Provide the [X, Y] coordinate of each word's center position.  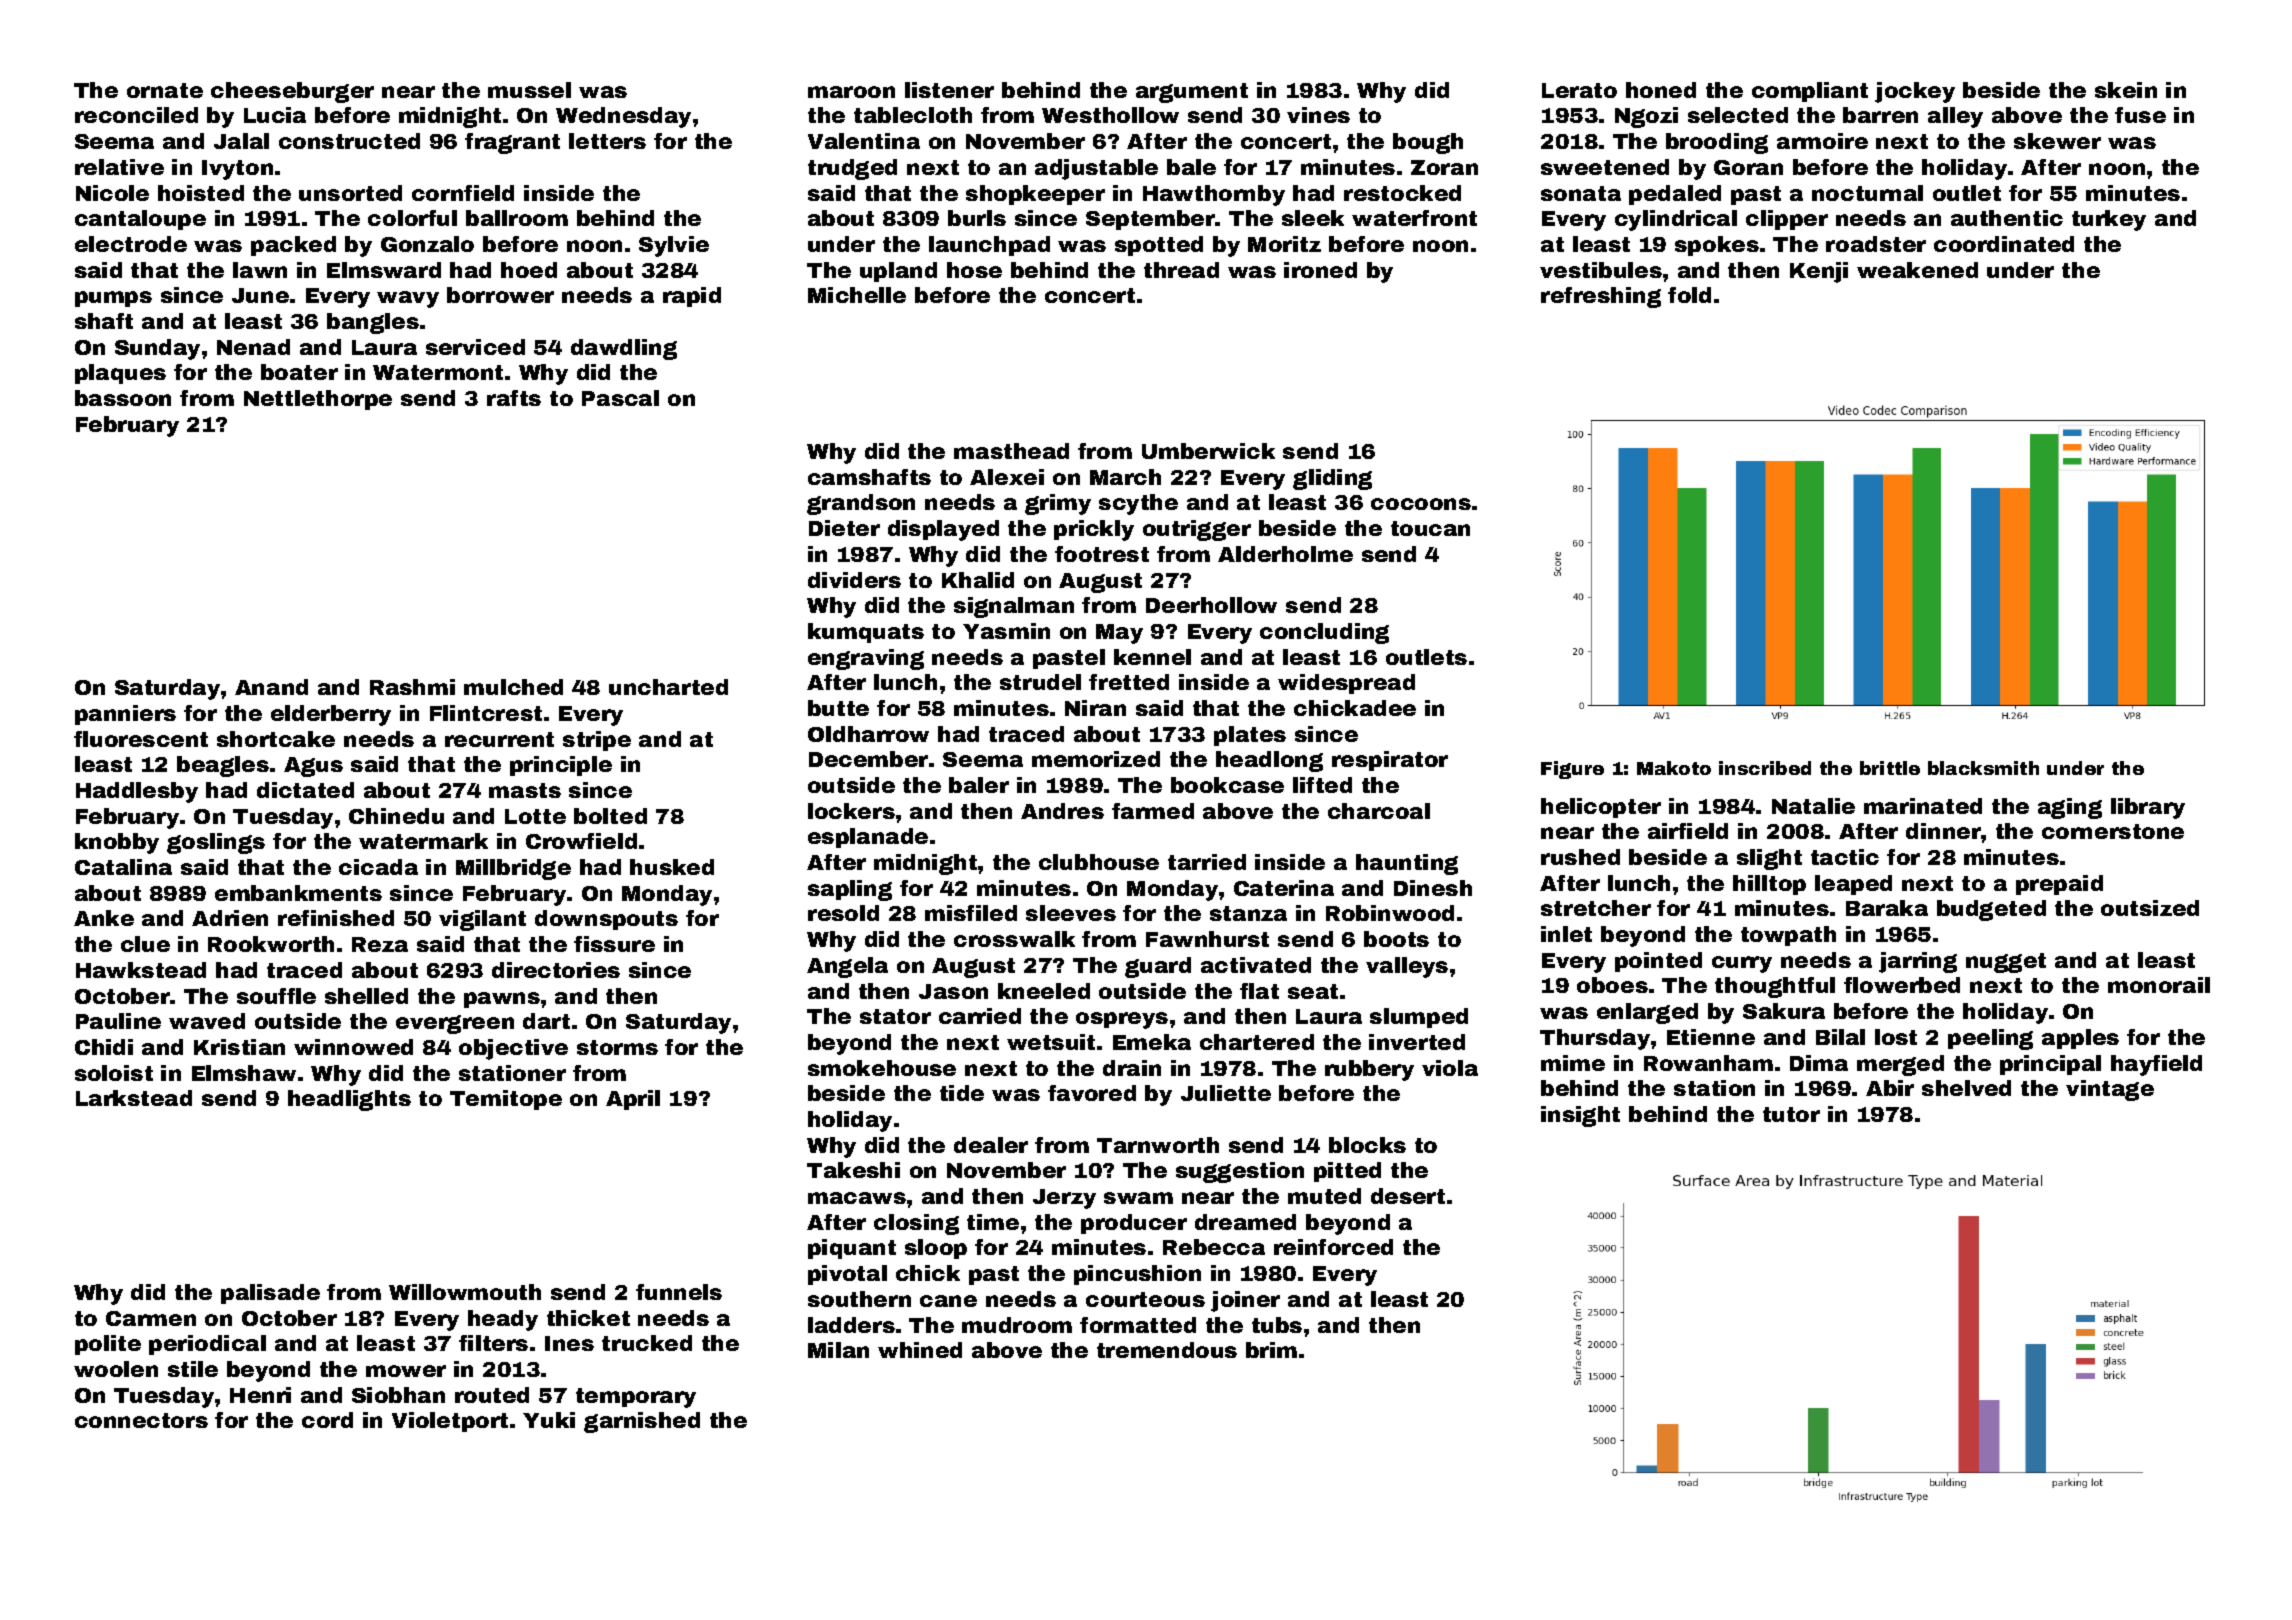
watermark [423, 841]
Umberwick [1208, 451]
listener [949, 90]
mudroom [1017, 1325]
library [2148, 808]
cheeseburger [292, 92]
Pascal [620, 398]
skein [2126, 90]
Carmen [151, 1318]
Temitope [506, 1100]
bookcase [1227, 785]
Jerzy [1064, 1199]
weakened [1917, 270]
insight [1580, 1116]
